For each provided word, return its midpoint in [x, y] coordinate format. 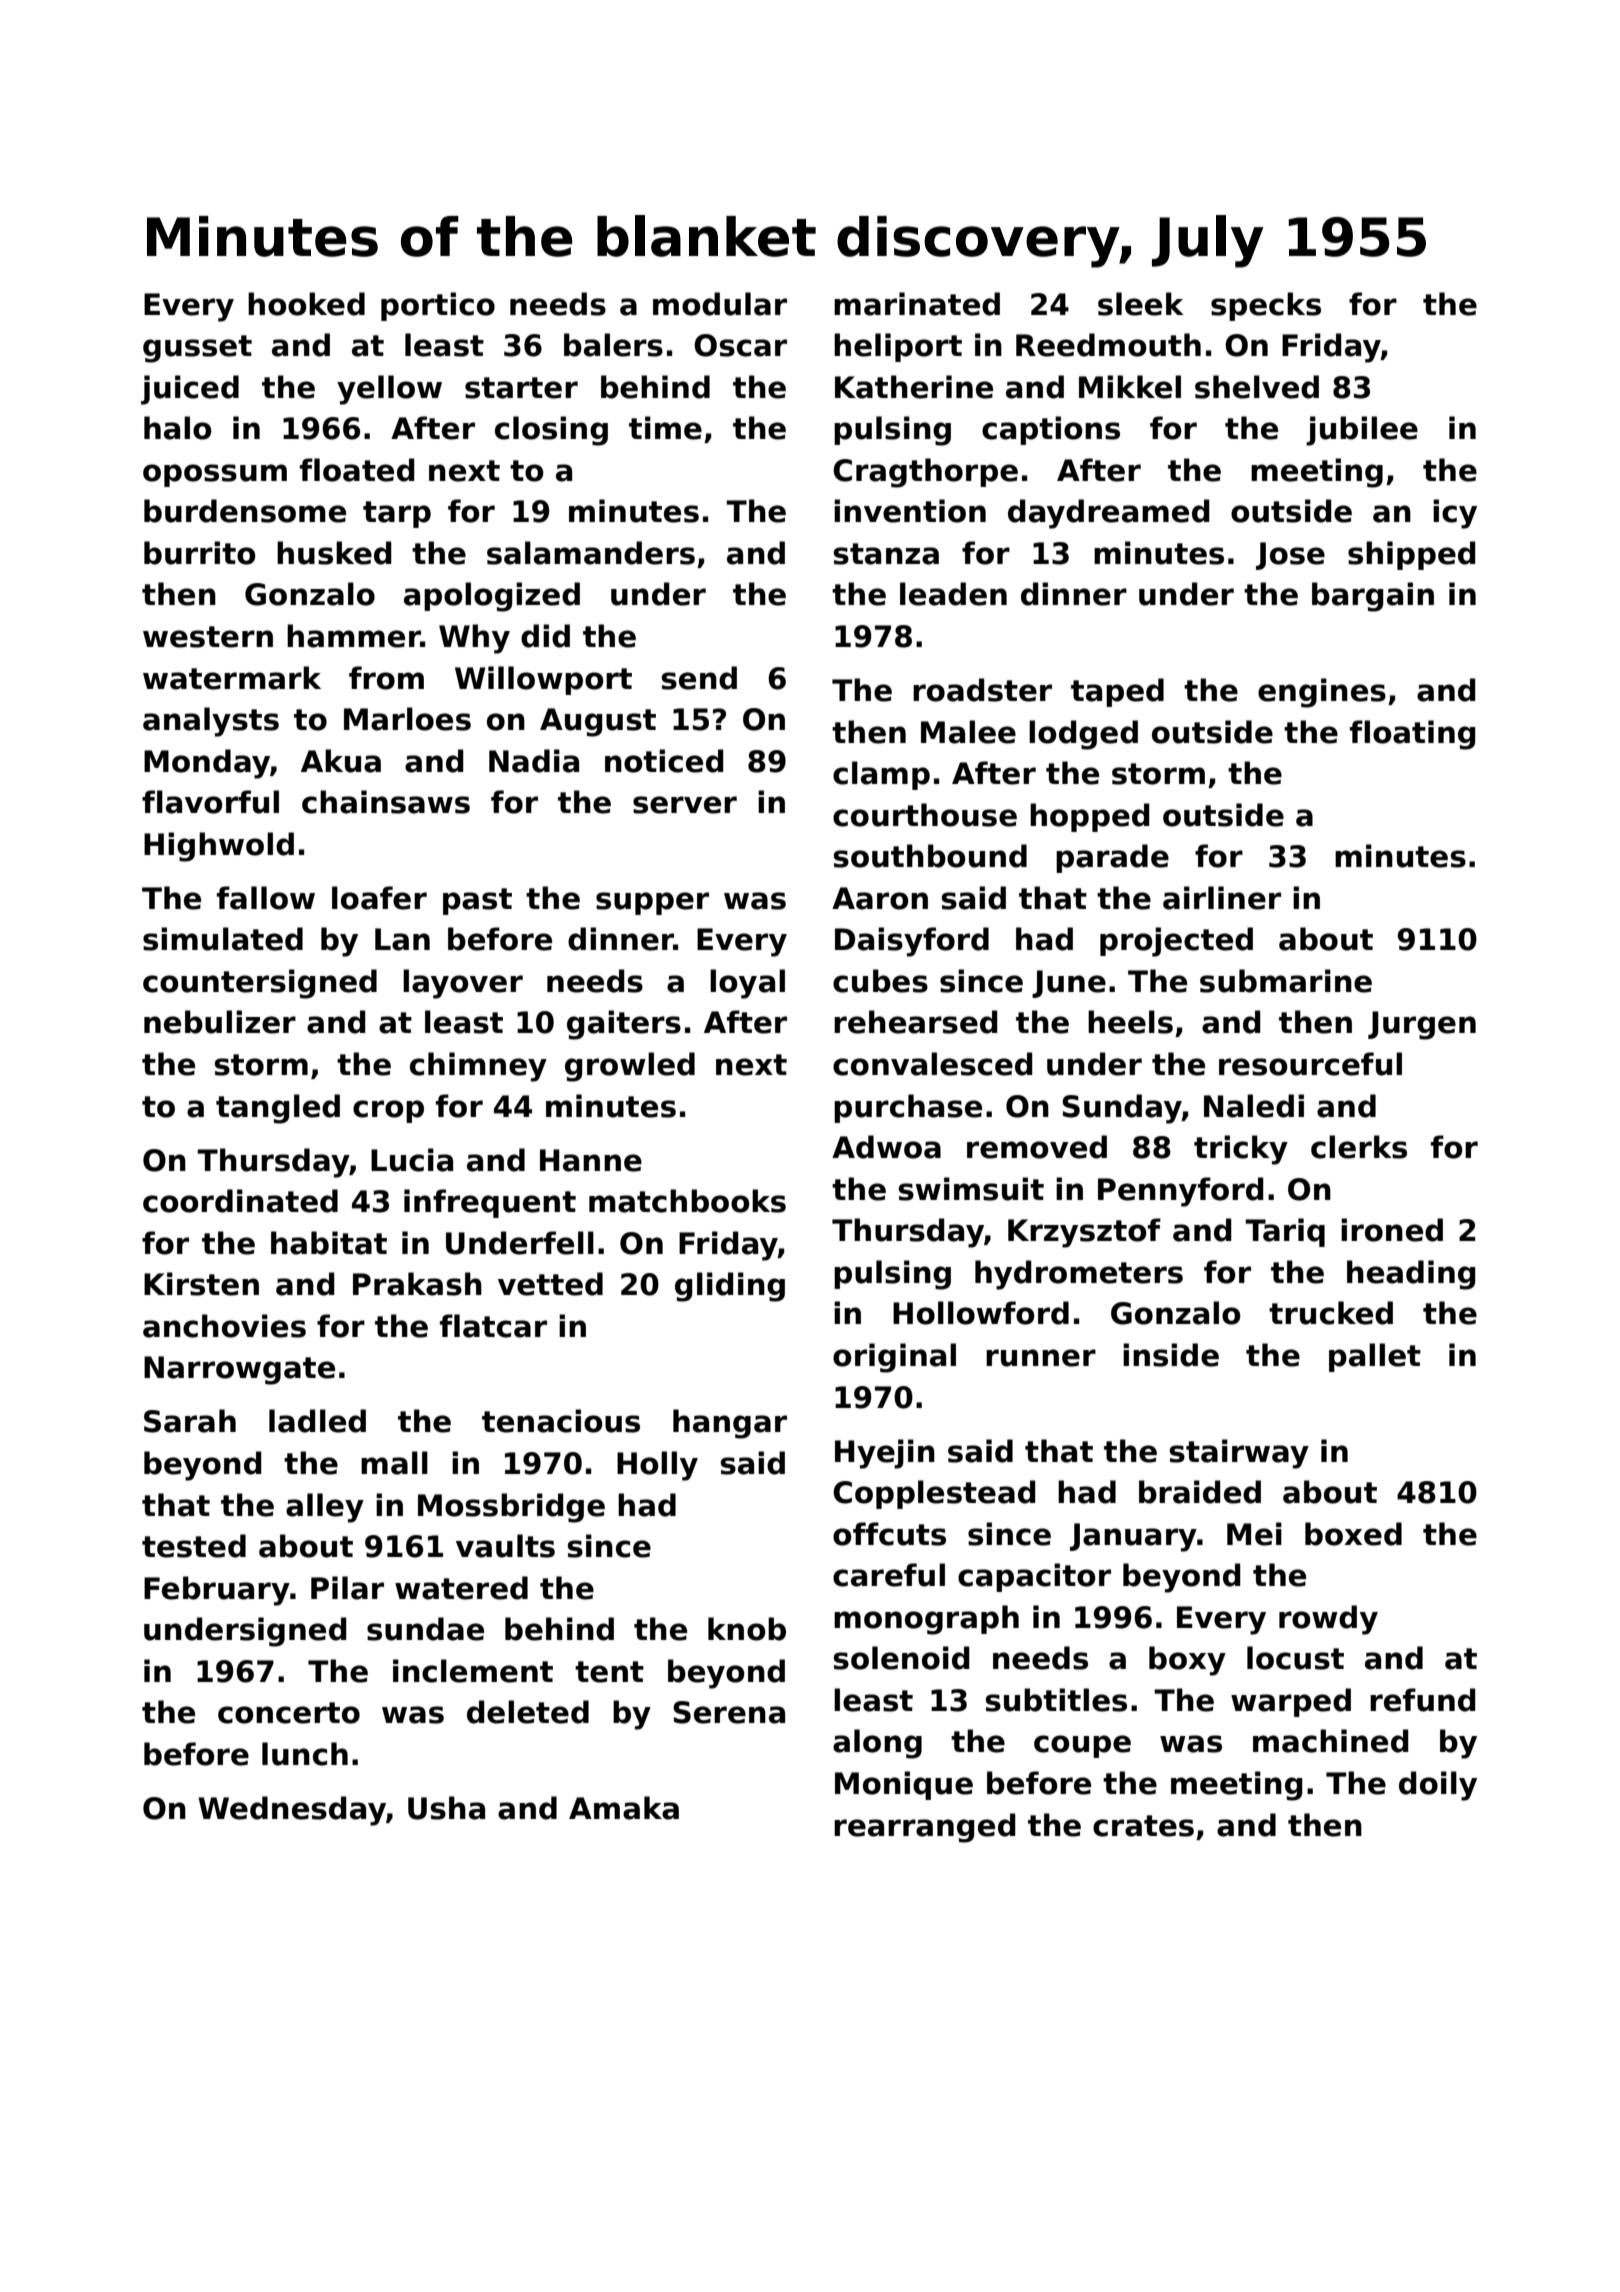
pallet [1375, 1357]
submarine [1286, 981]
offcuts [889, 1534]
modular [720, 304]
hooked [306, 304]
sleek [1141, 304]
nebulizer [220, 1022]
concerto [289, 1713]
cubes [880, 981]
